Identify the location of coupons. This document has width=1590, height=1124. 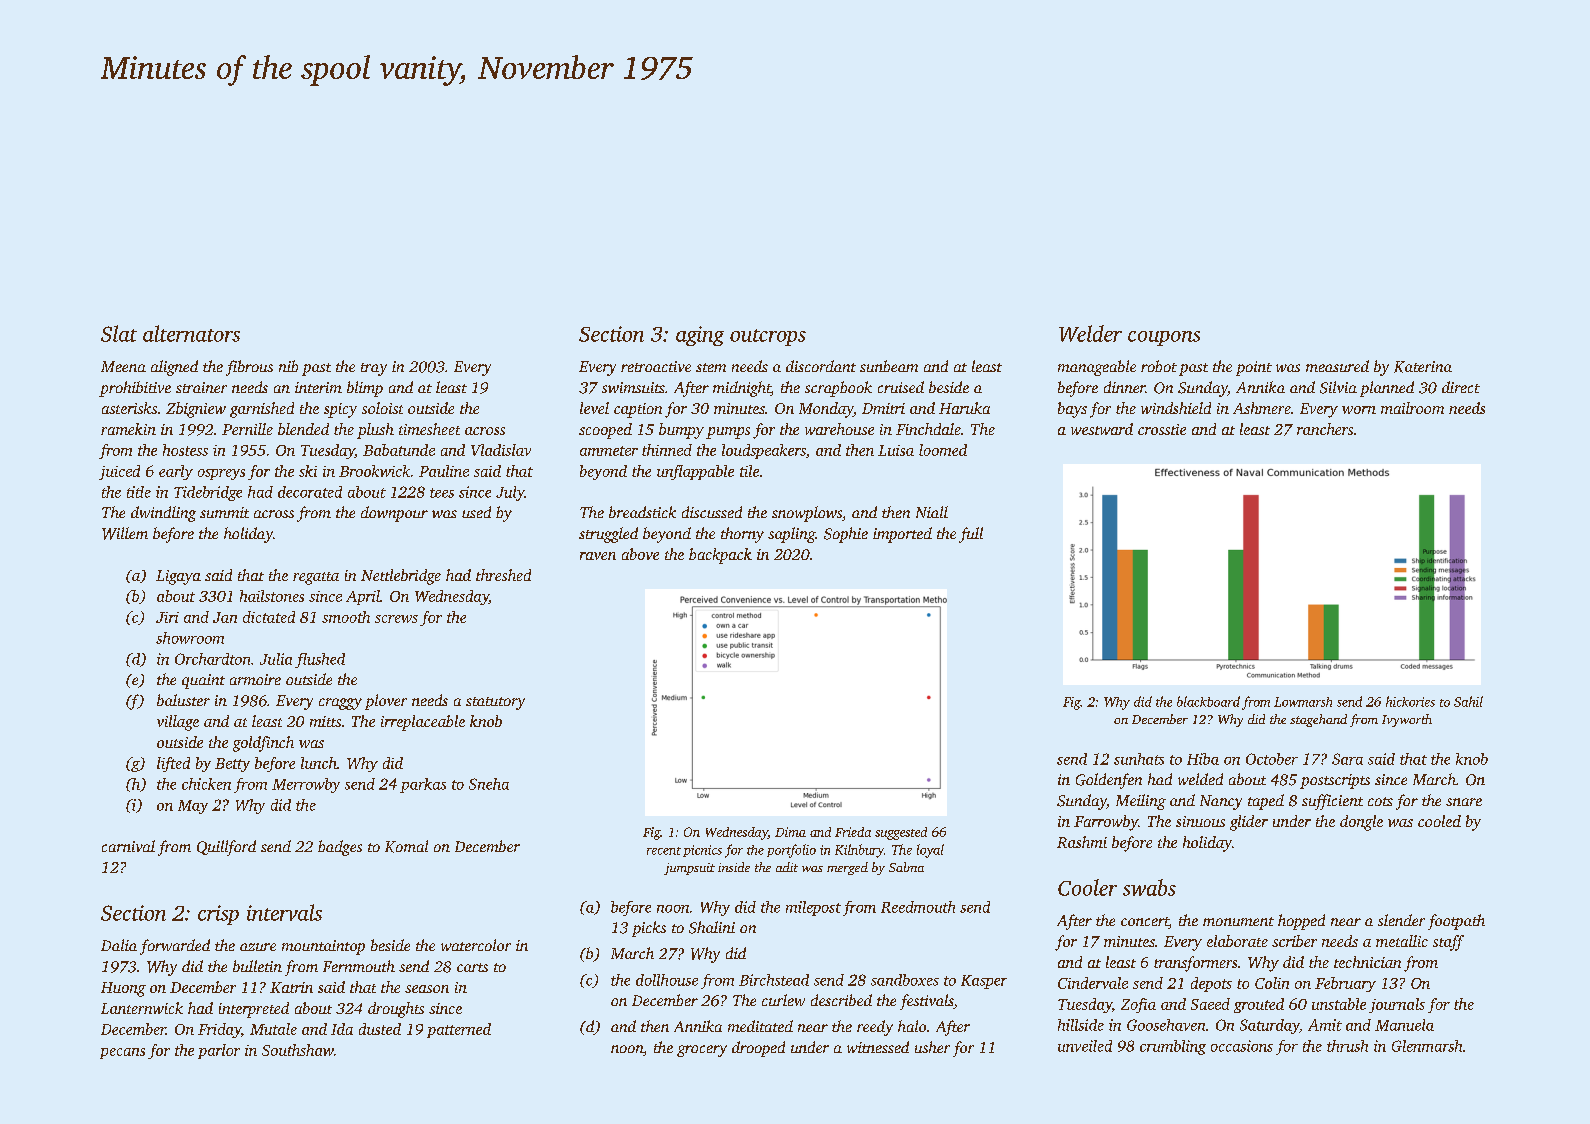
(1164, 338).
